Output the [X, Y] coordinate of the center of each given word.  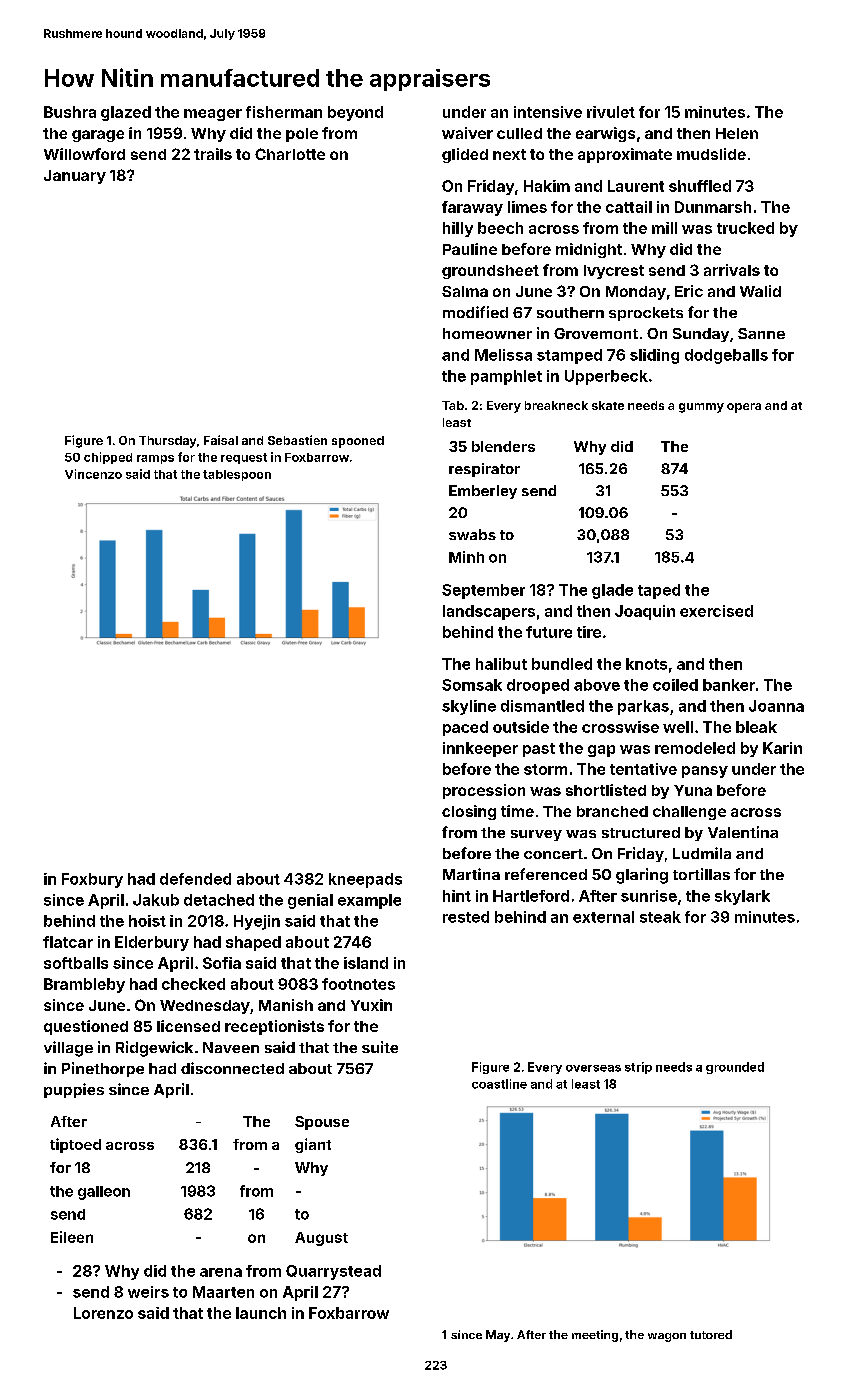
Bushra [70, 112]
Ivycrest [614, 272]
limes [527, 207]
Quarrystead [333, 1272]
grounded [735, 1068]
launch [261, 1313]
